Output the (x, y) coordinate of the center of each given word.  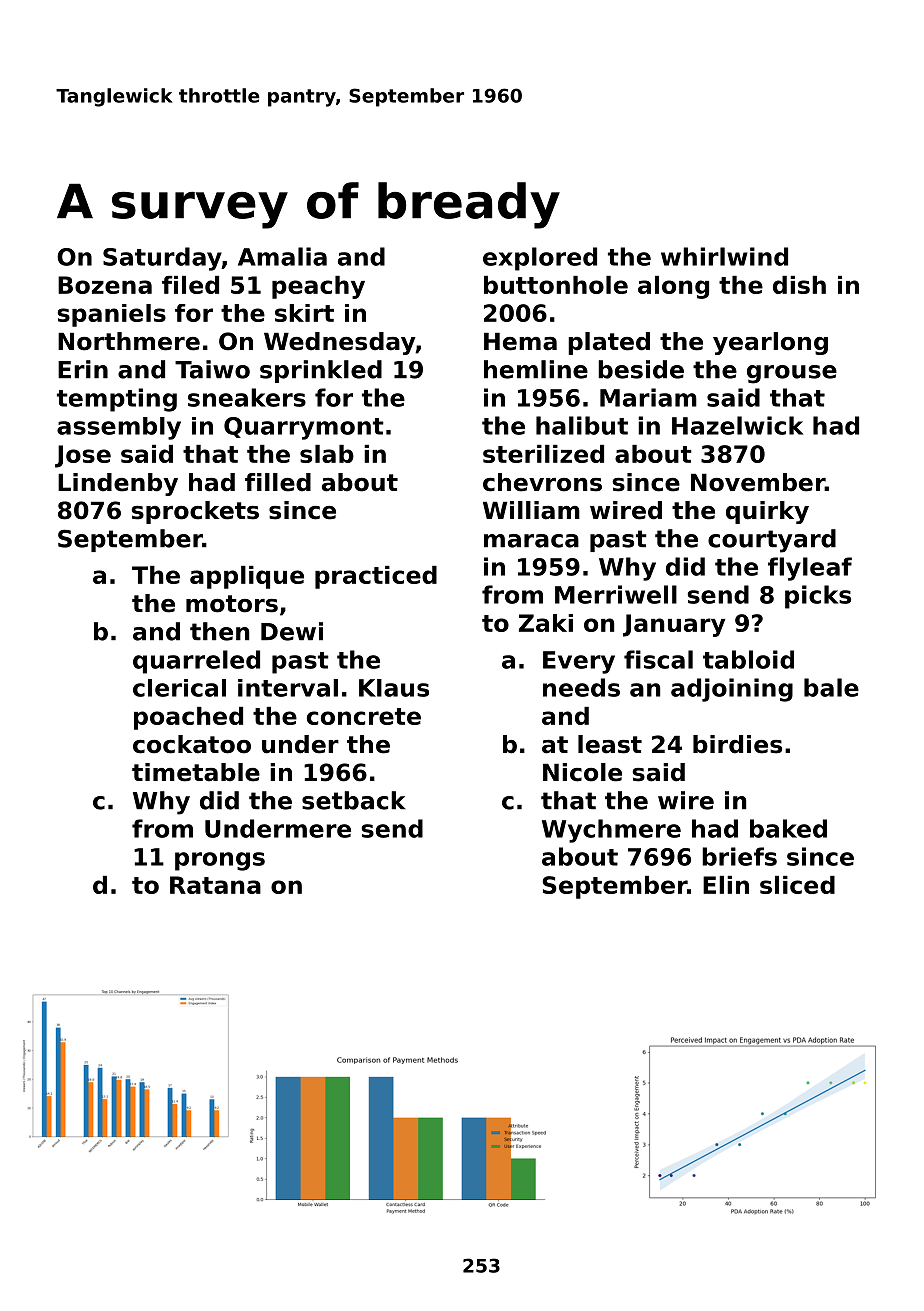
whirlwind (724, 256)
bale (831, 687)
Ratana (215, 885)
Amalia (282, 256)
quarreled (196, 662)
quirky (767, 512)
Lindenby (118, 484)
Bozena (105, 285)
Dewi (292, 631)
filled (278, 482)
